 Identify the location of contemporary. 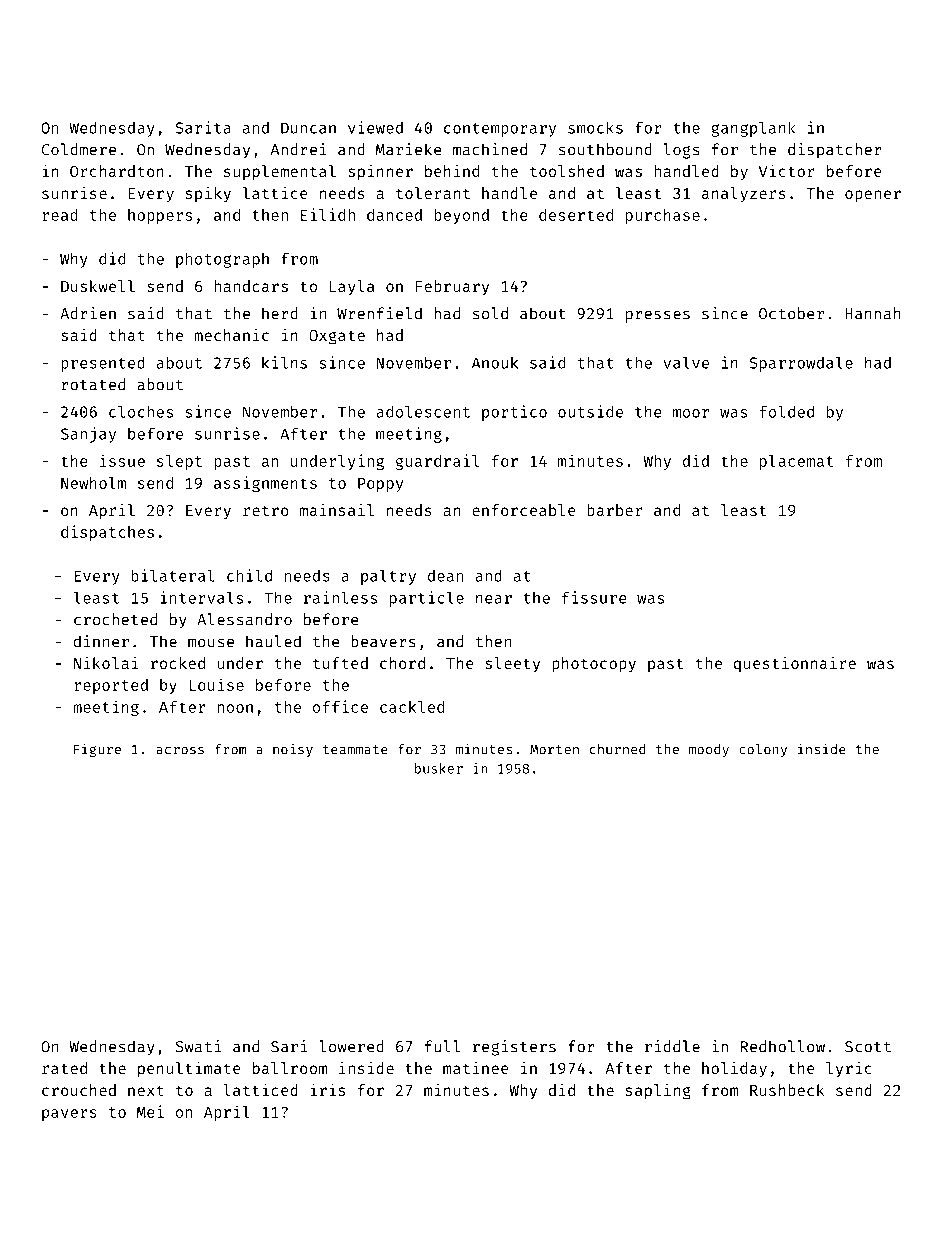
(500, 130).
